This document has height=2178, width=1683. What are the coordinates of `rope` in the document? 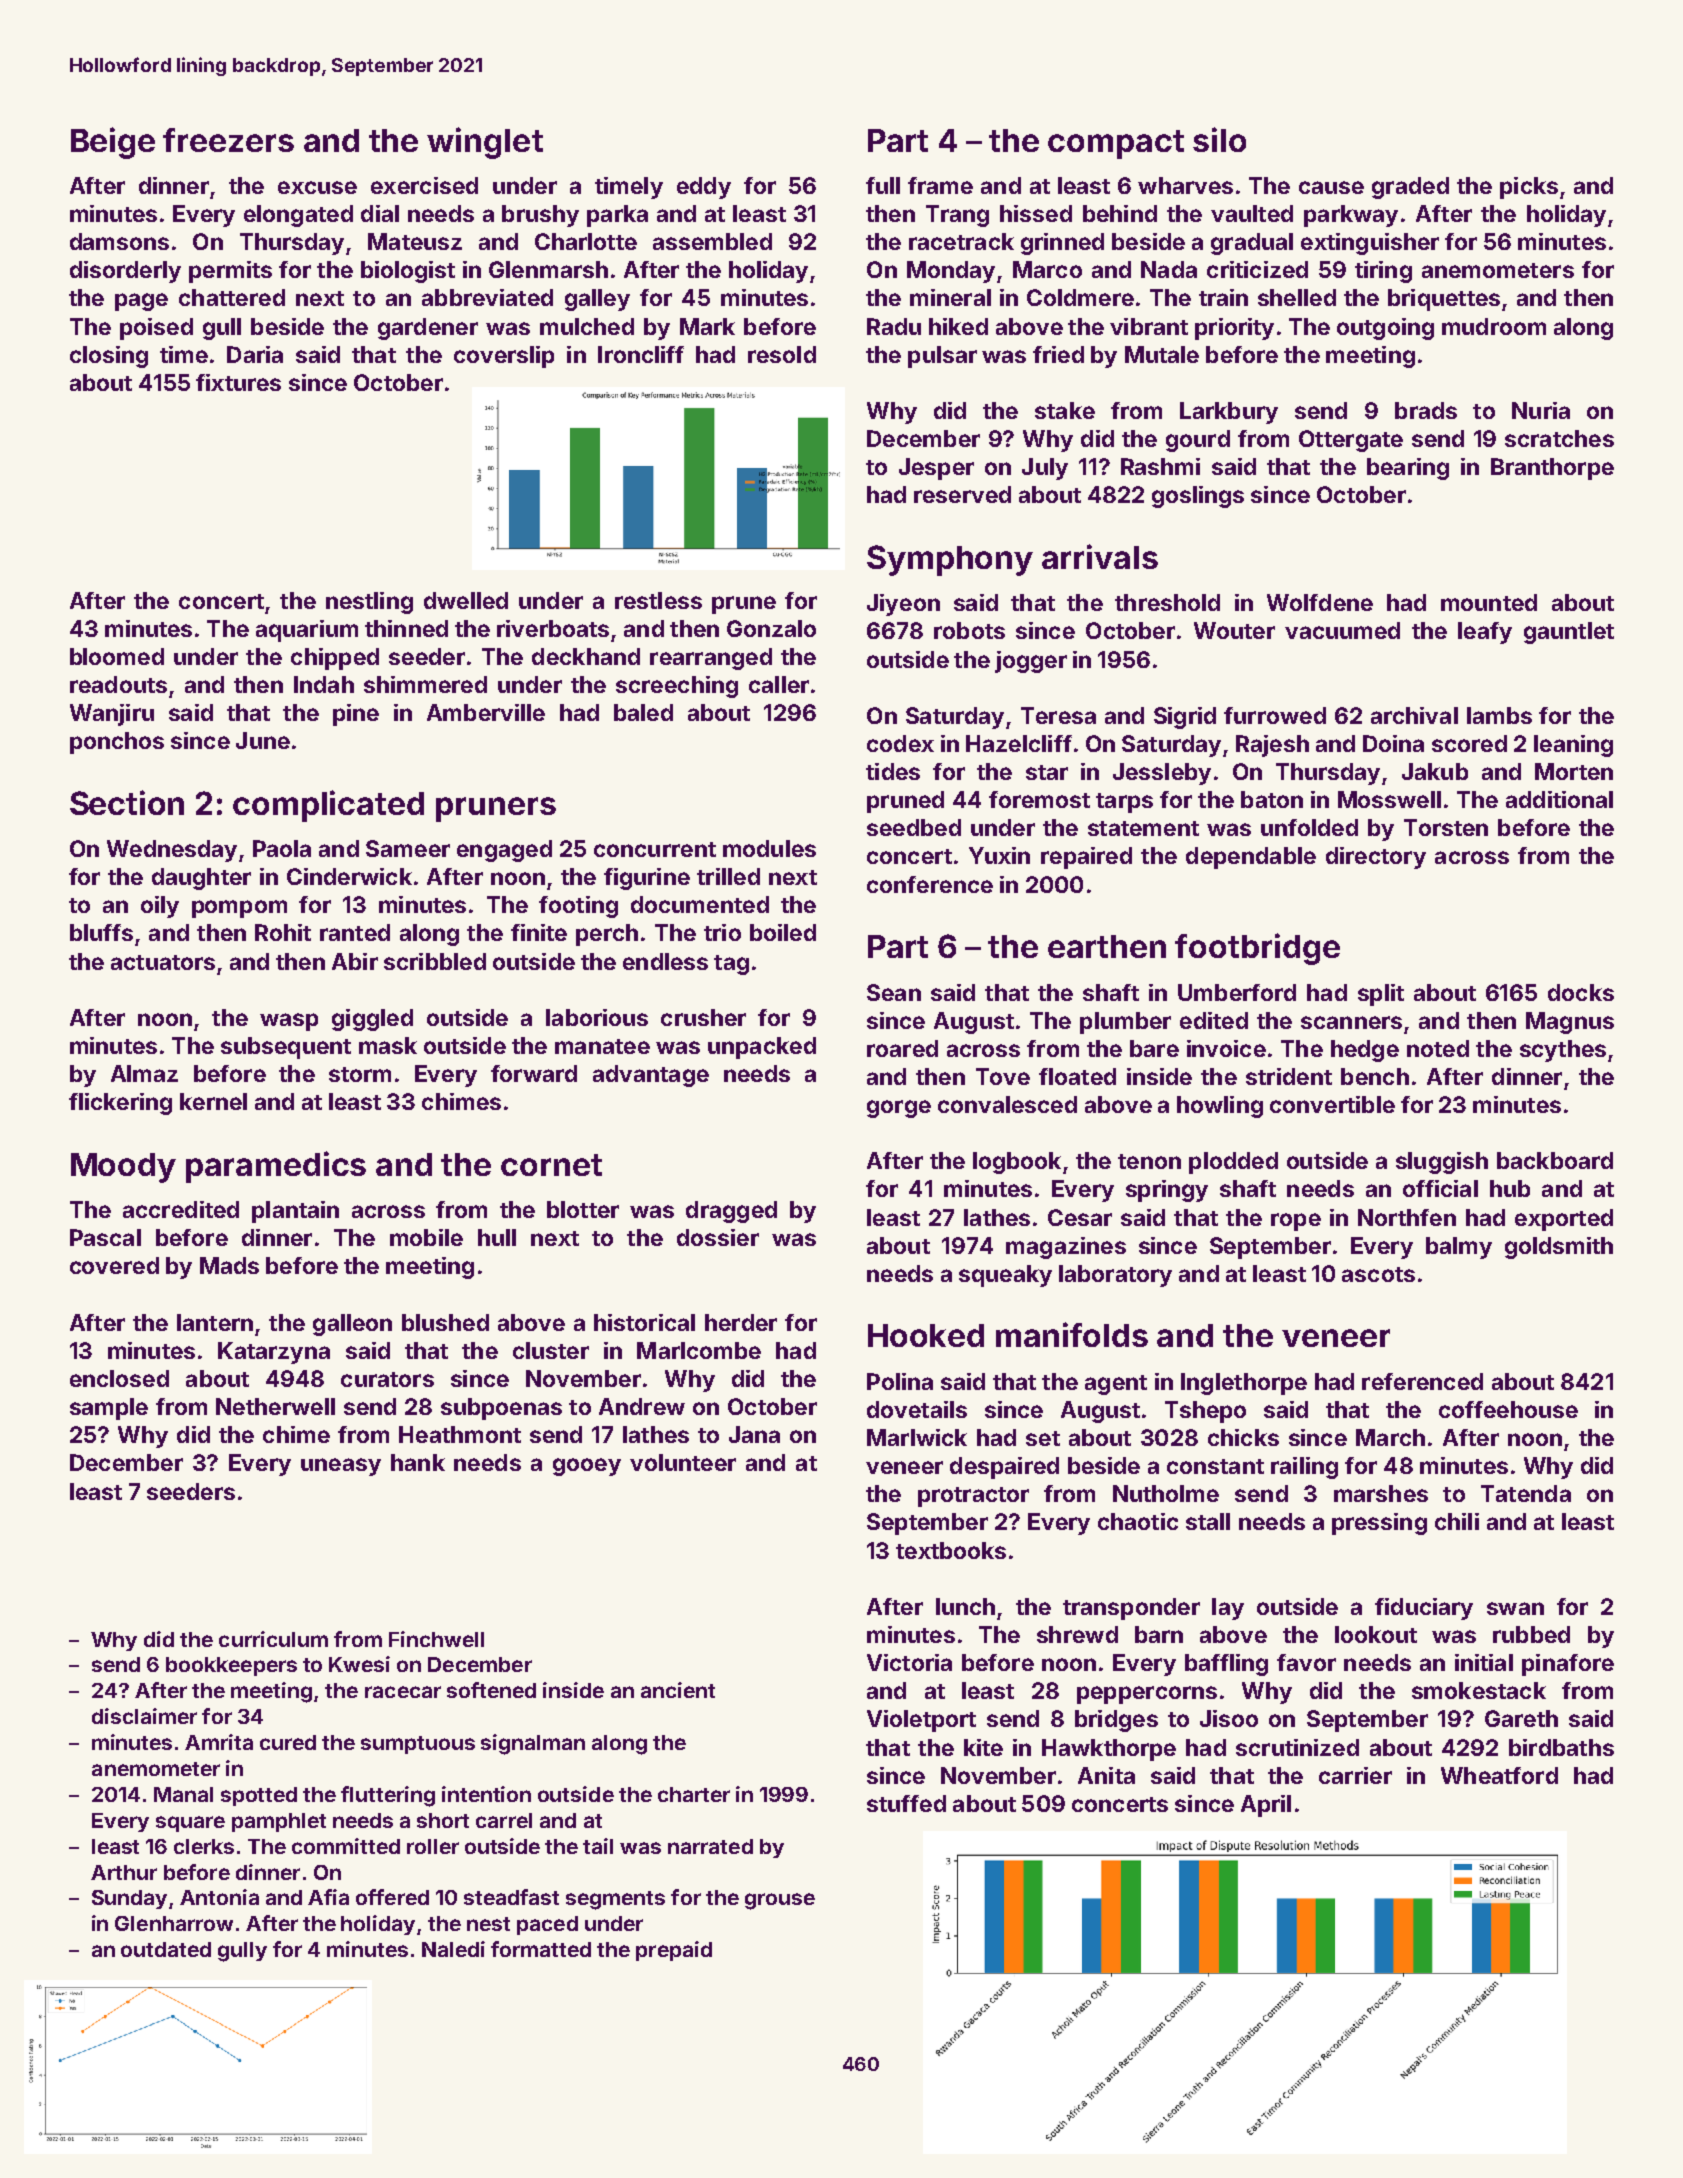 It's located at (1296, 1222).
